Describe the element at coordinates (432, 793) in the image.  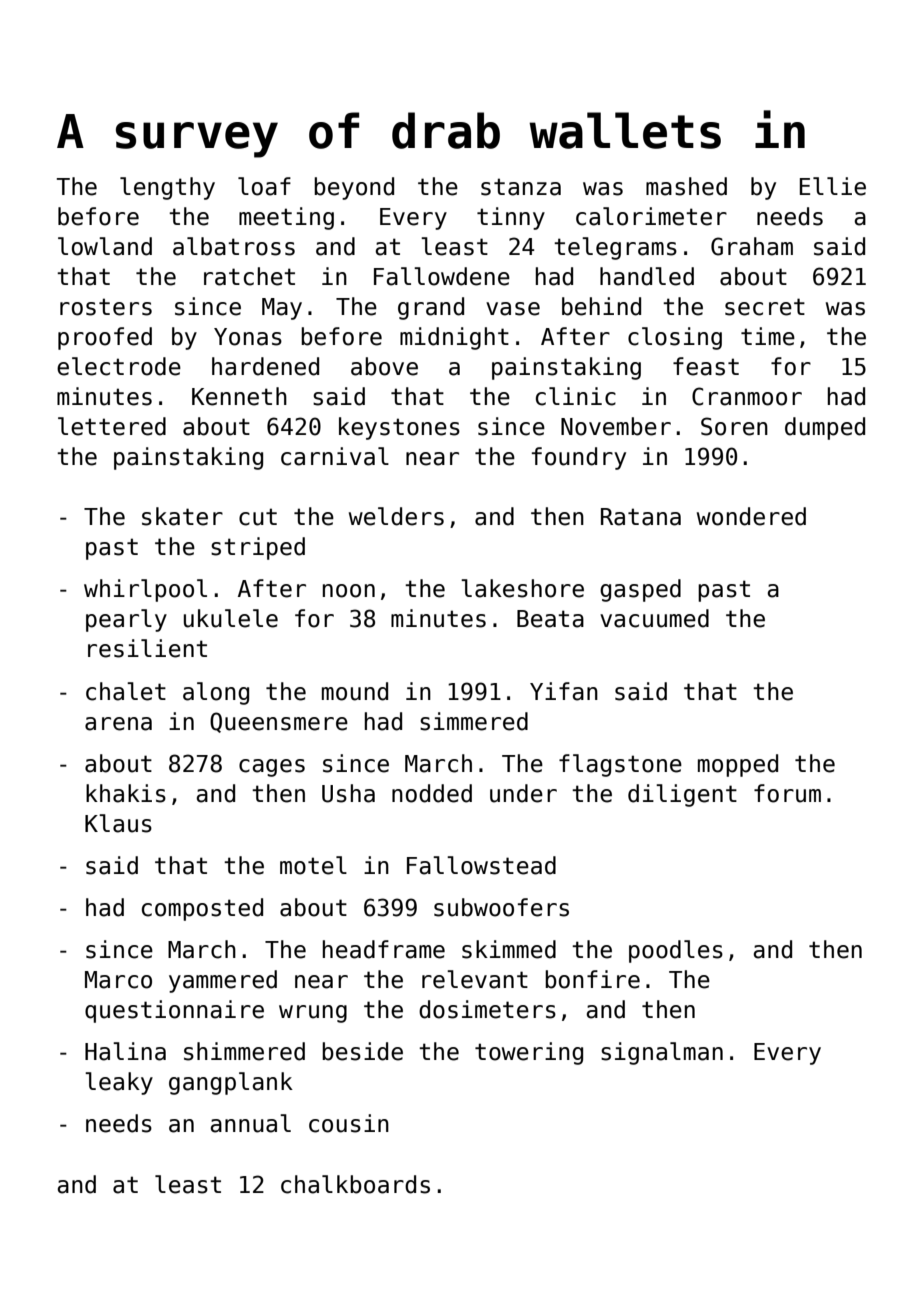
I see `nodded` at that location.
